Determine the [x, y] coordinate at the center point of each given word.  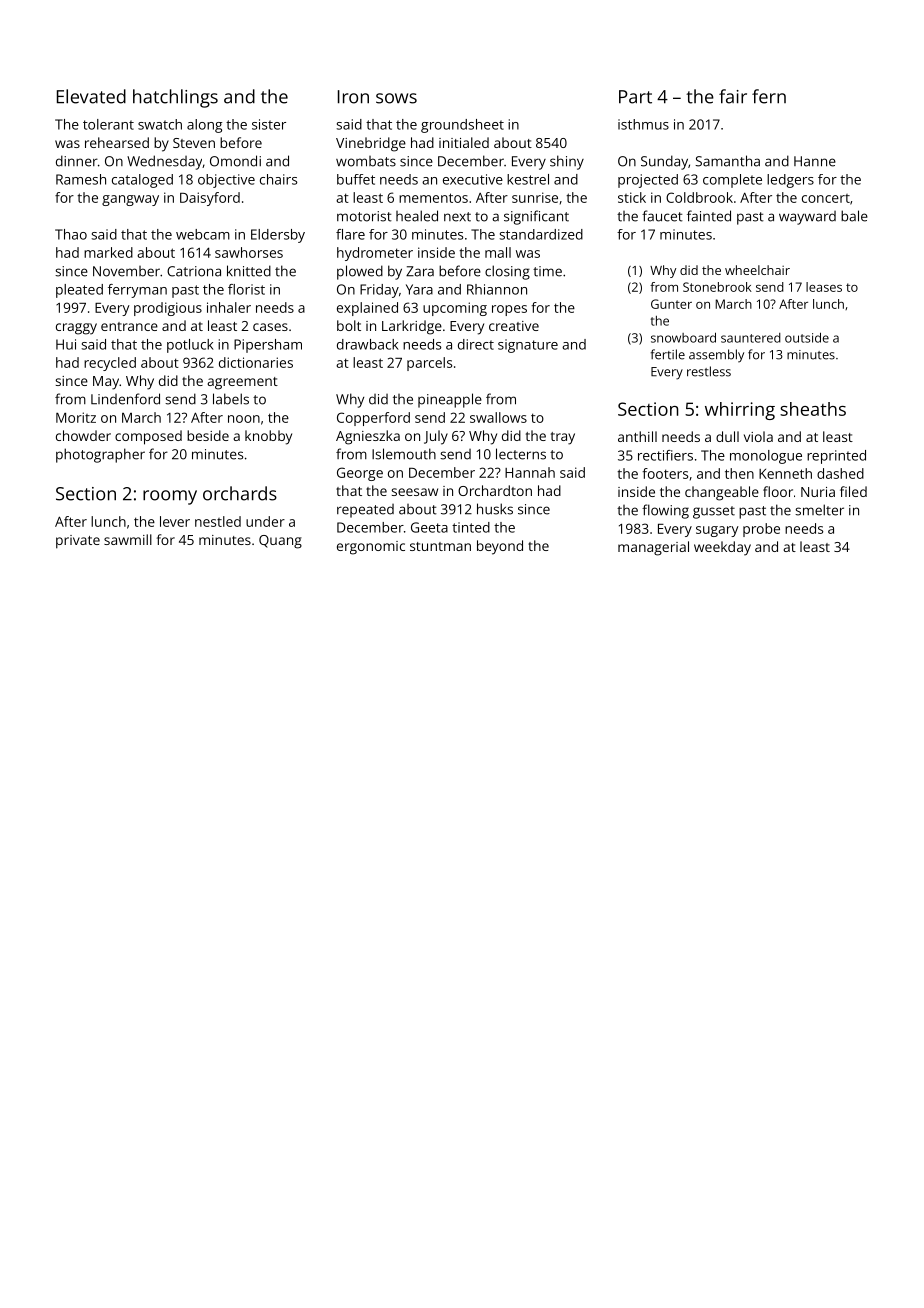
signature [528, 346]
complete [732, 181]
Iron [353, 97]
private [78, 542]
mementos [433, 198]
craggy [76, 329]
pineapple [450, 400]
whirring [740, 411]
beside [208, 435]
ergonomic [371, 548]
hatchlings [175, 98]
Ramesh [81, 179]
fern [769, 96]
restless [709, 371]
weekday [722, 548]
